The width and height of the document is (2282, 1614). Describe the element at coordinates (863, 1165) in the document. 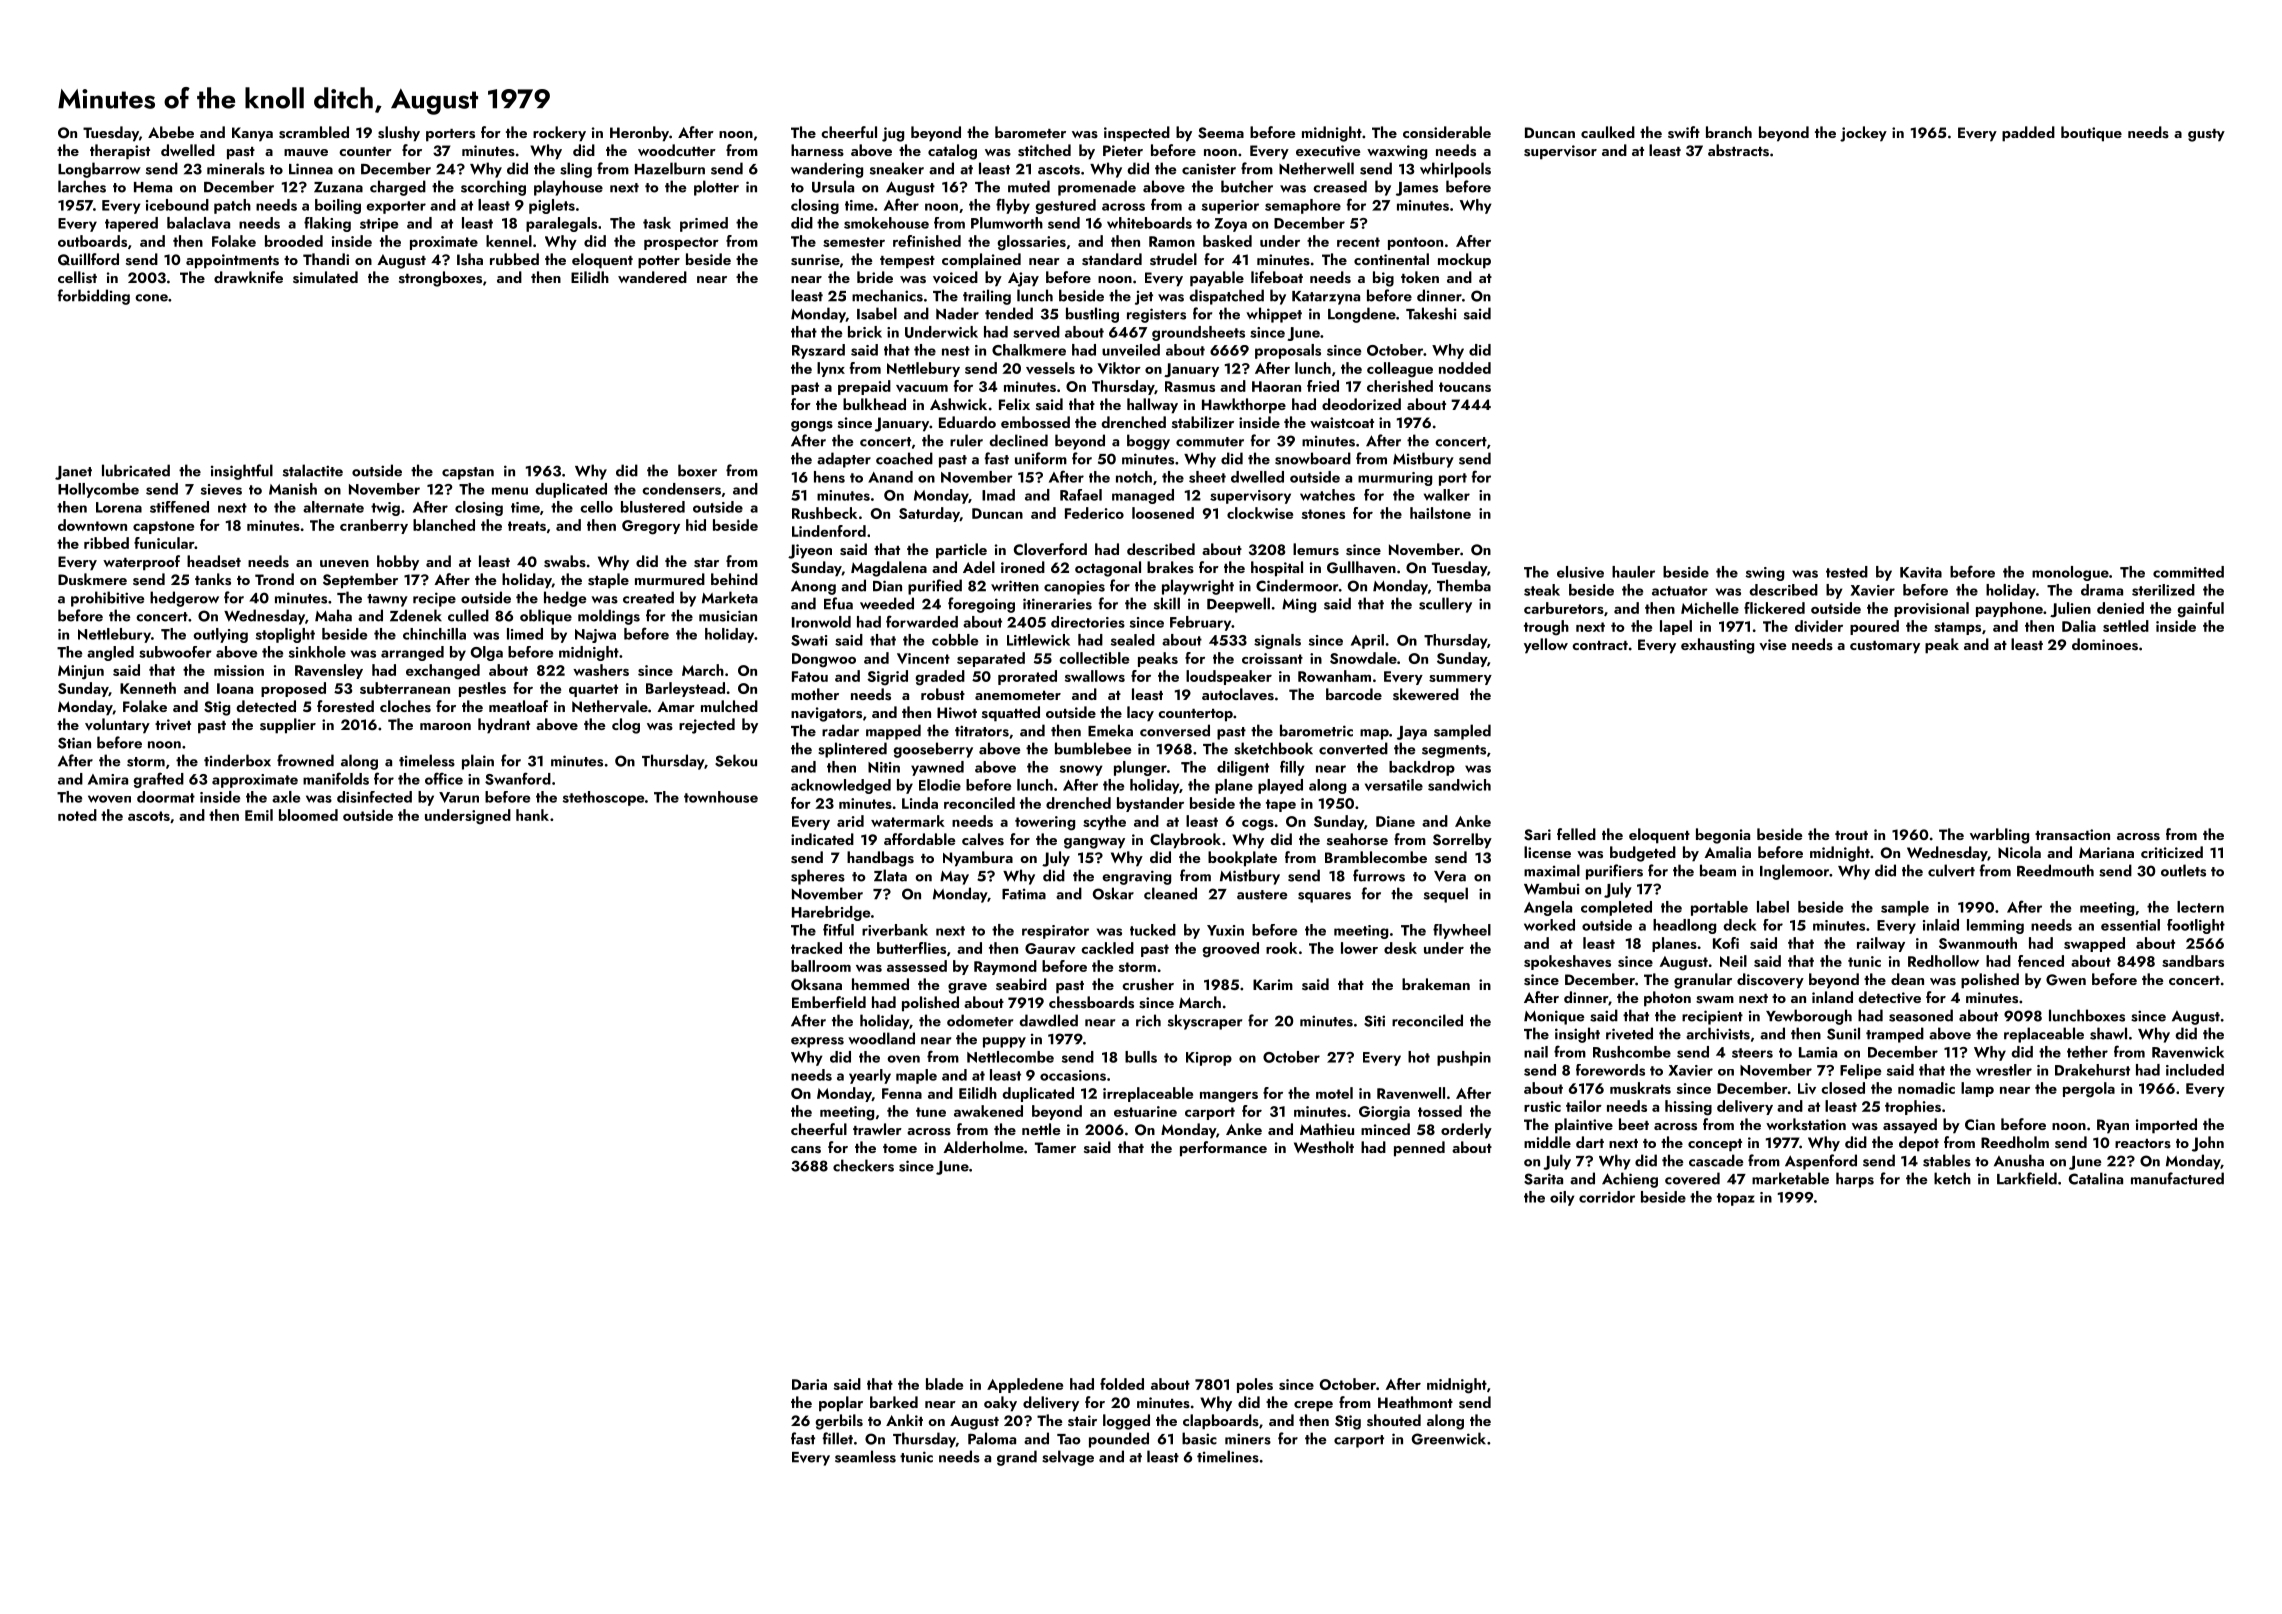

I see `checkers` at that location.
